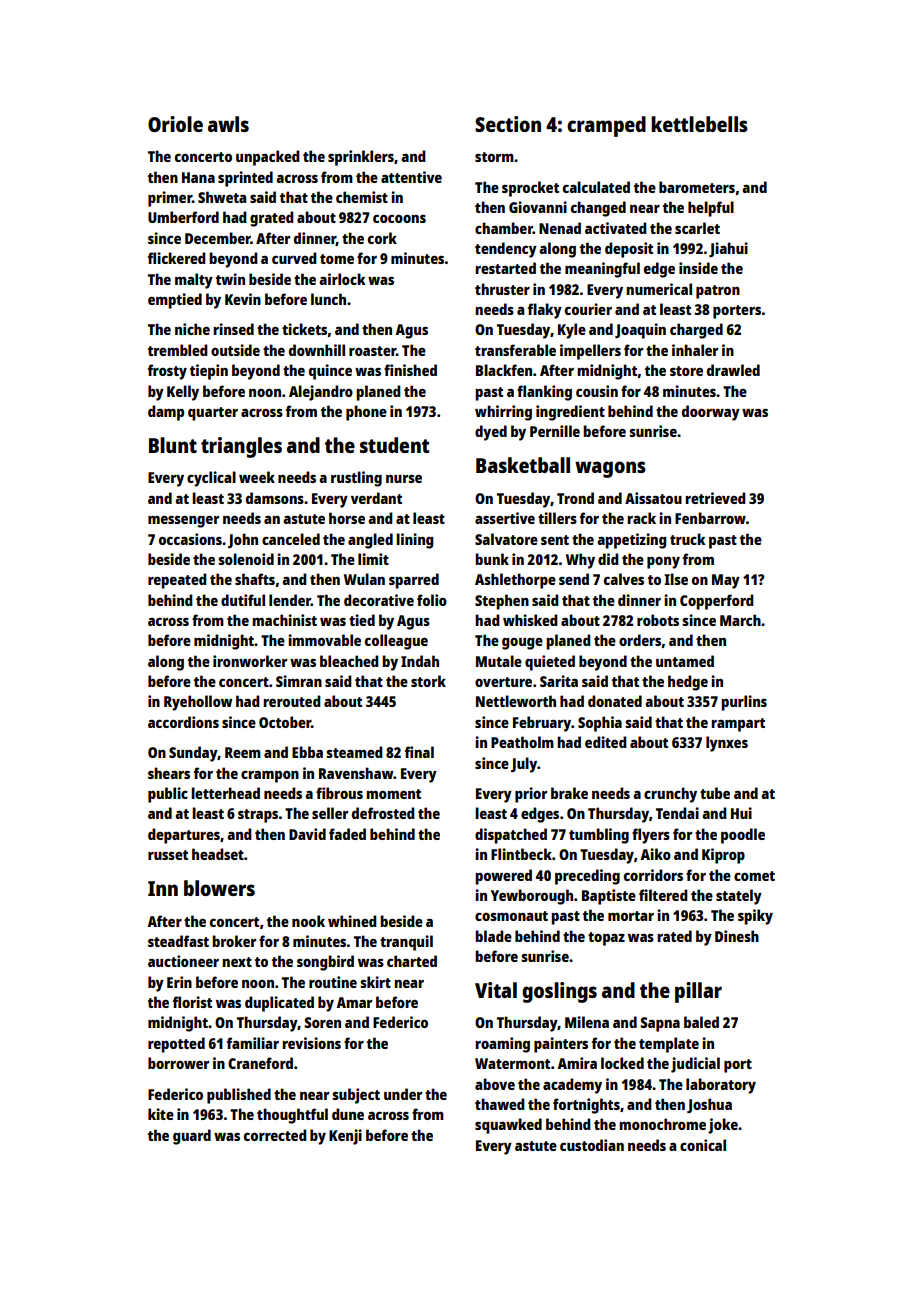  I want to click on Kenji, so click(345, 1137).
